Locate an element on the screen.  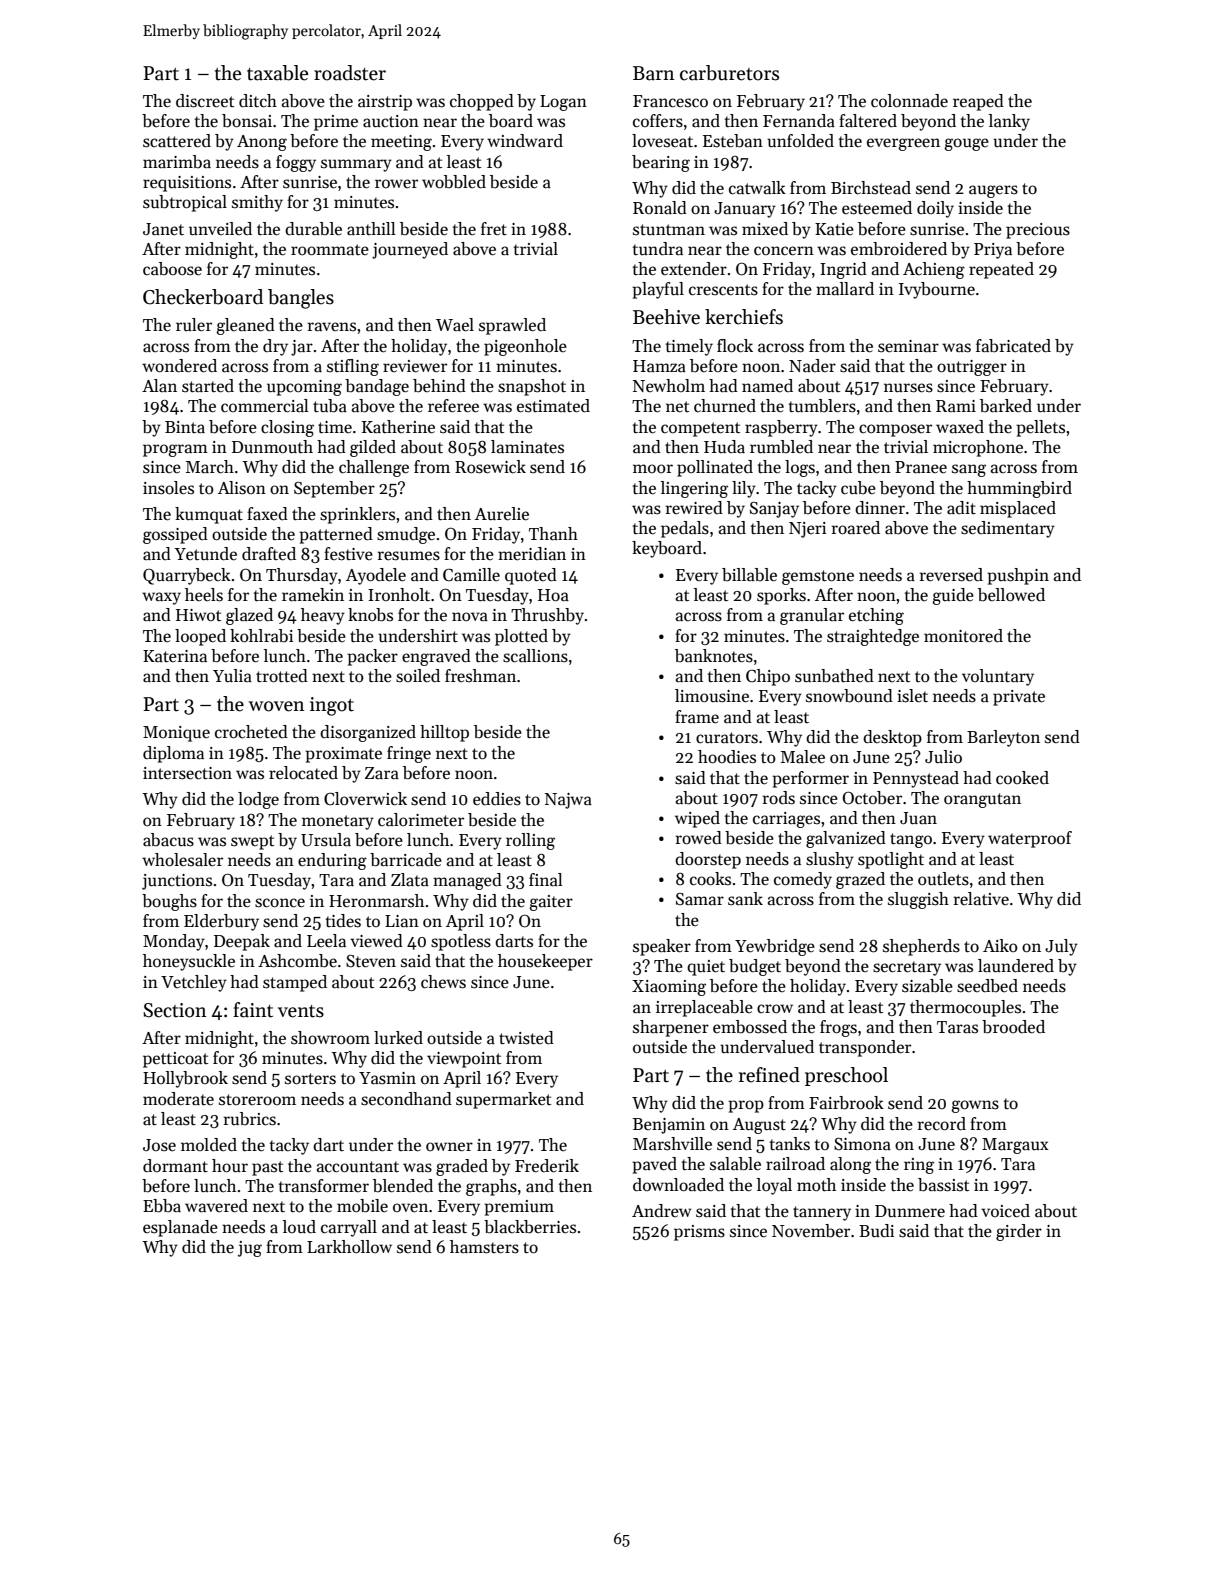
taxable is located at coordinates (277, 73).
